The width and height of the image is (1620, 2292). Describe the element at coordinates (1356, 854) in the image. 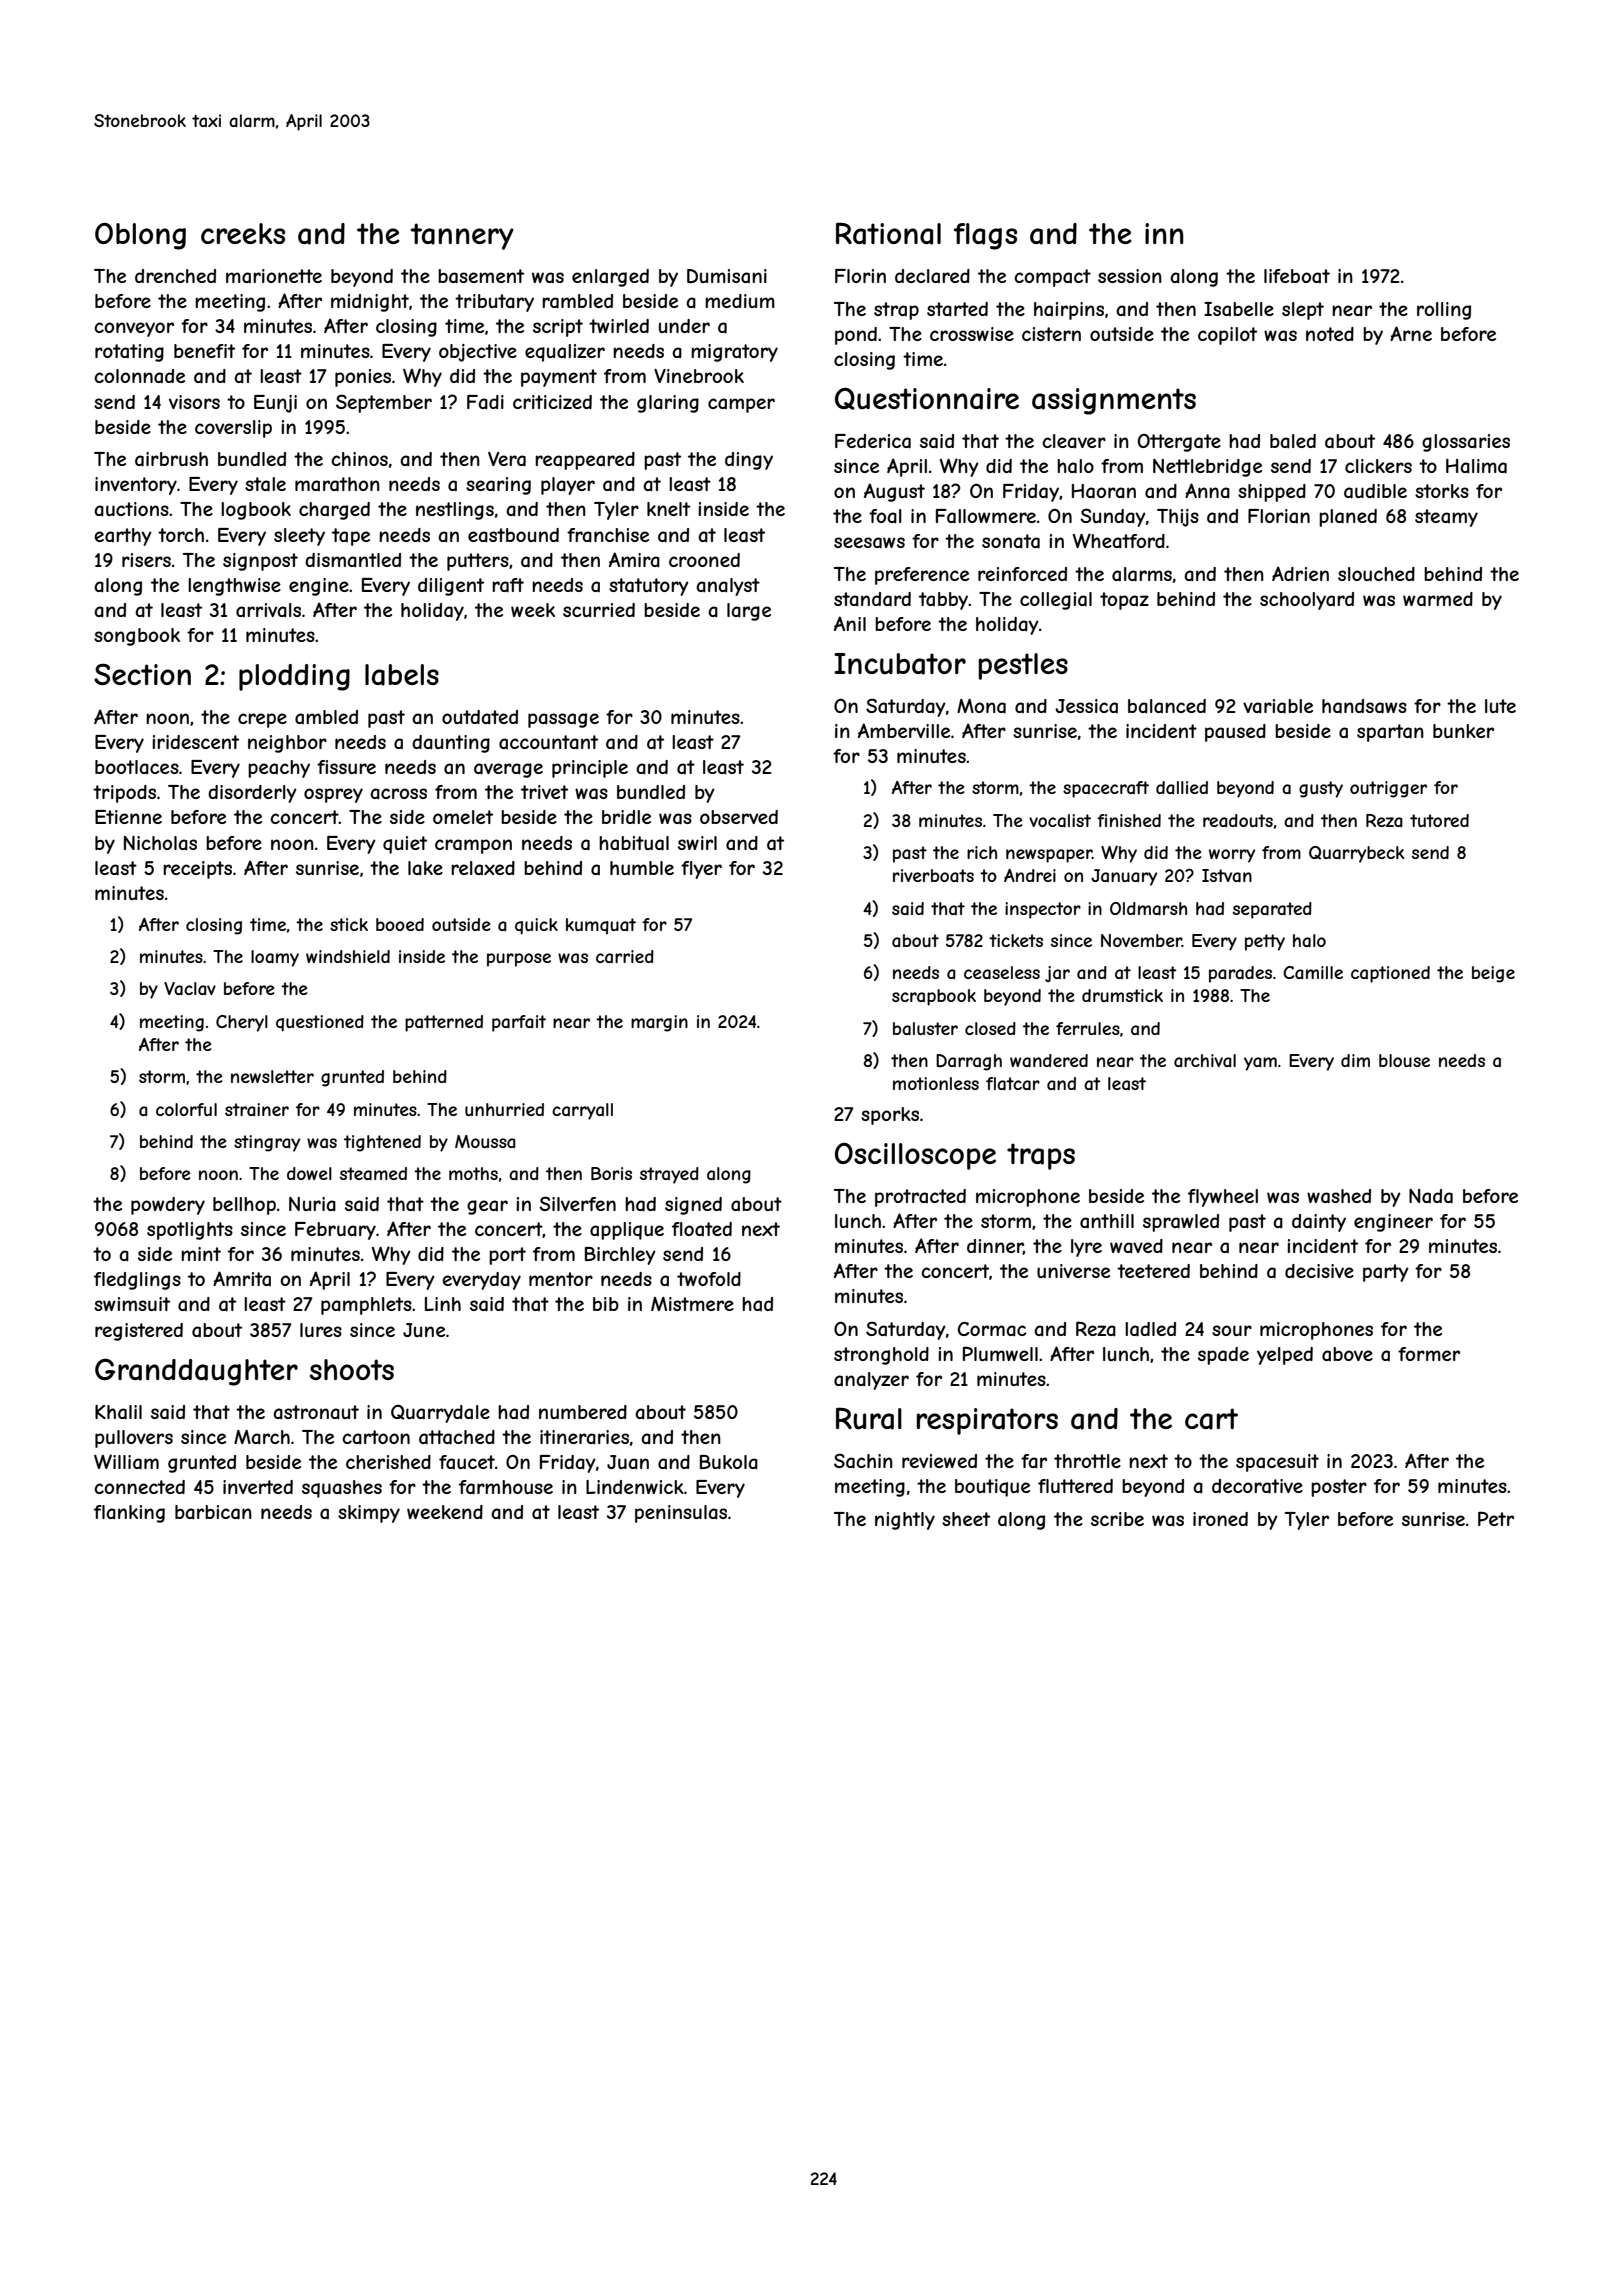

I see `Quarrybeck` at that location.
